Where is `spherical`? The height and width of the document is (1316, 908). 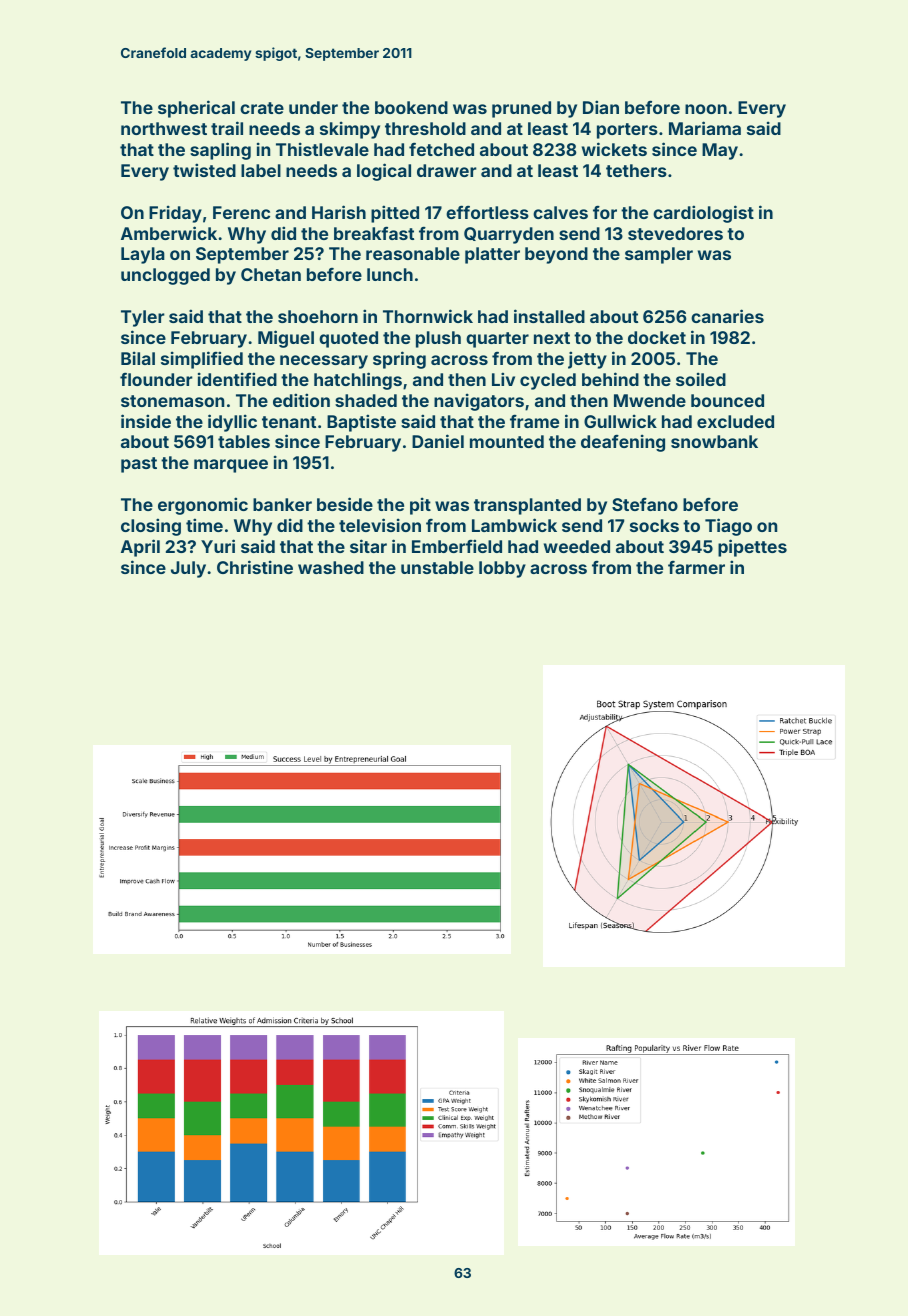
spherical is located at coordinates (196, 109).
